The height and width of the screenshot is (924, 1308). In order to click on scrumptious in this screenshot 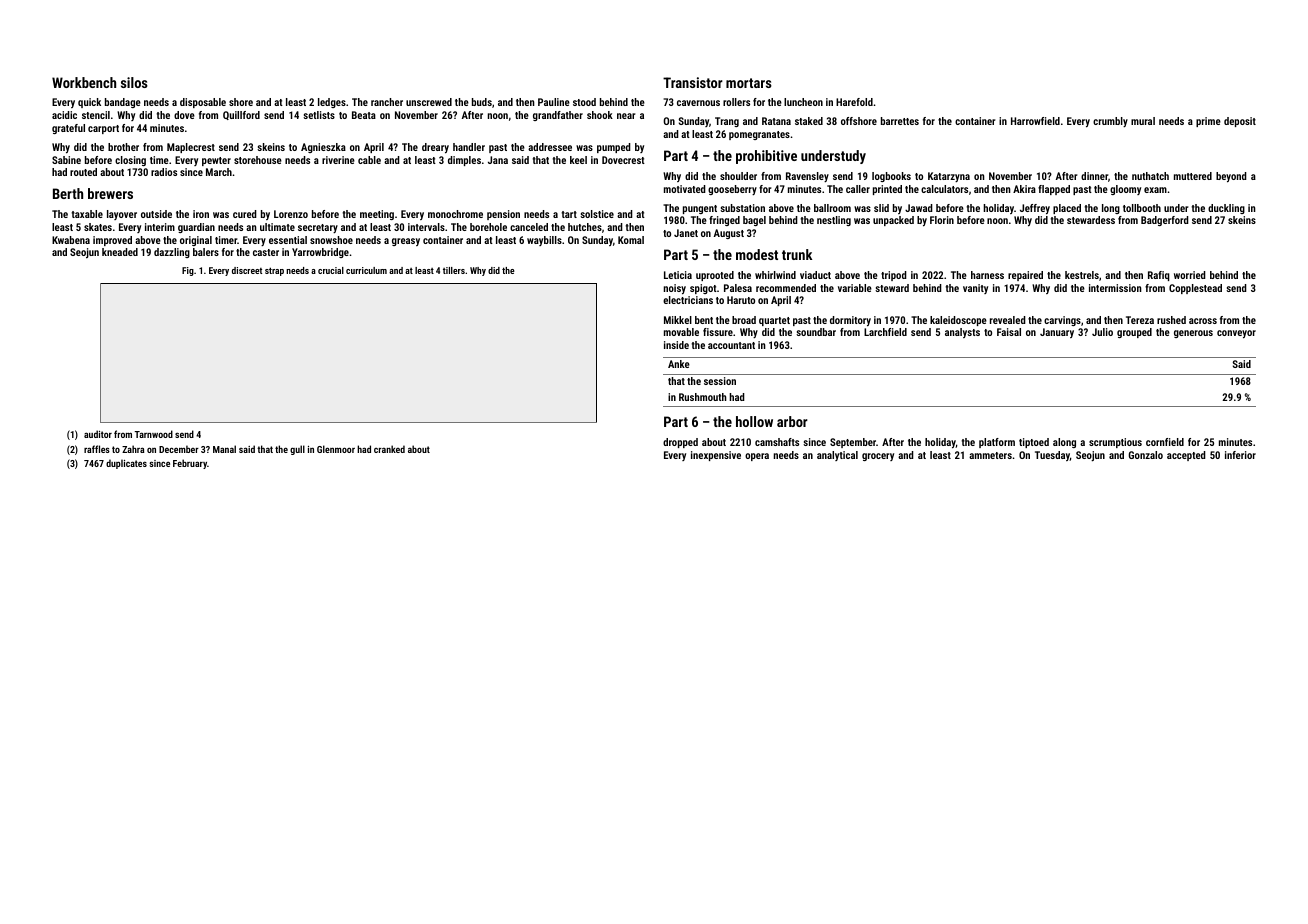, I will do `click(1115, 443)`.
